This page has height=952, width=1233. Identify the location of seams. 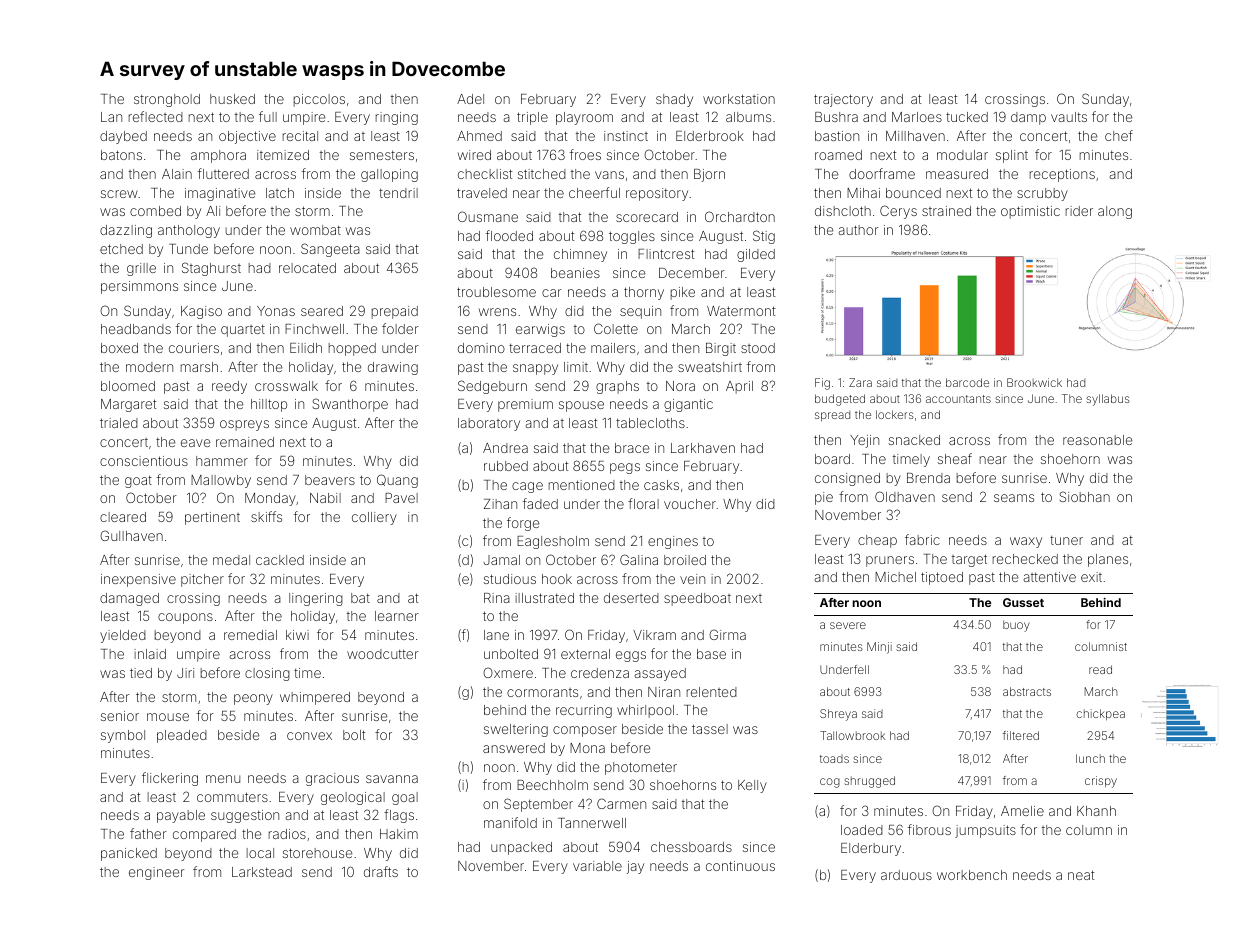
(1014, 498).
